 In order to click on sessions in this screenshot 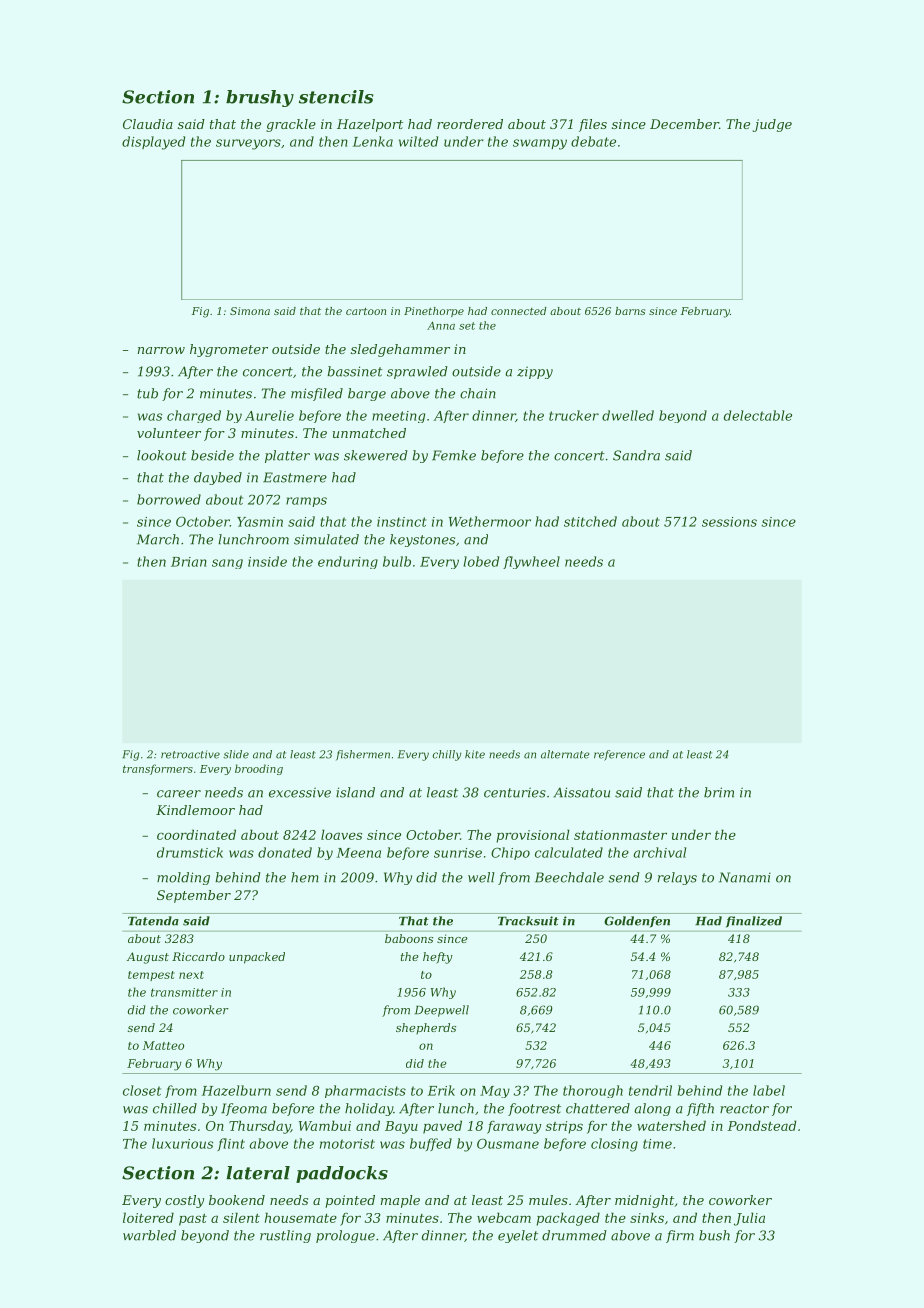, I will do `click(729, 522)`.
